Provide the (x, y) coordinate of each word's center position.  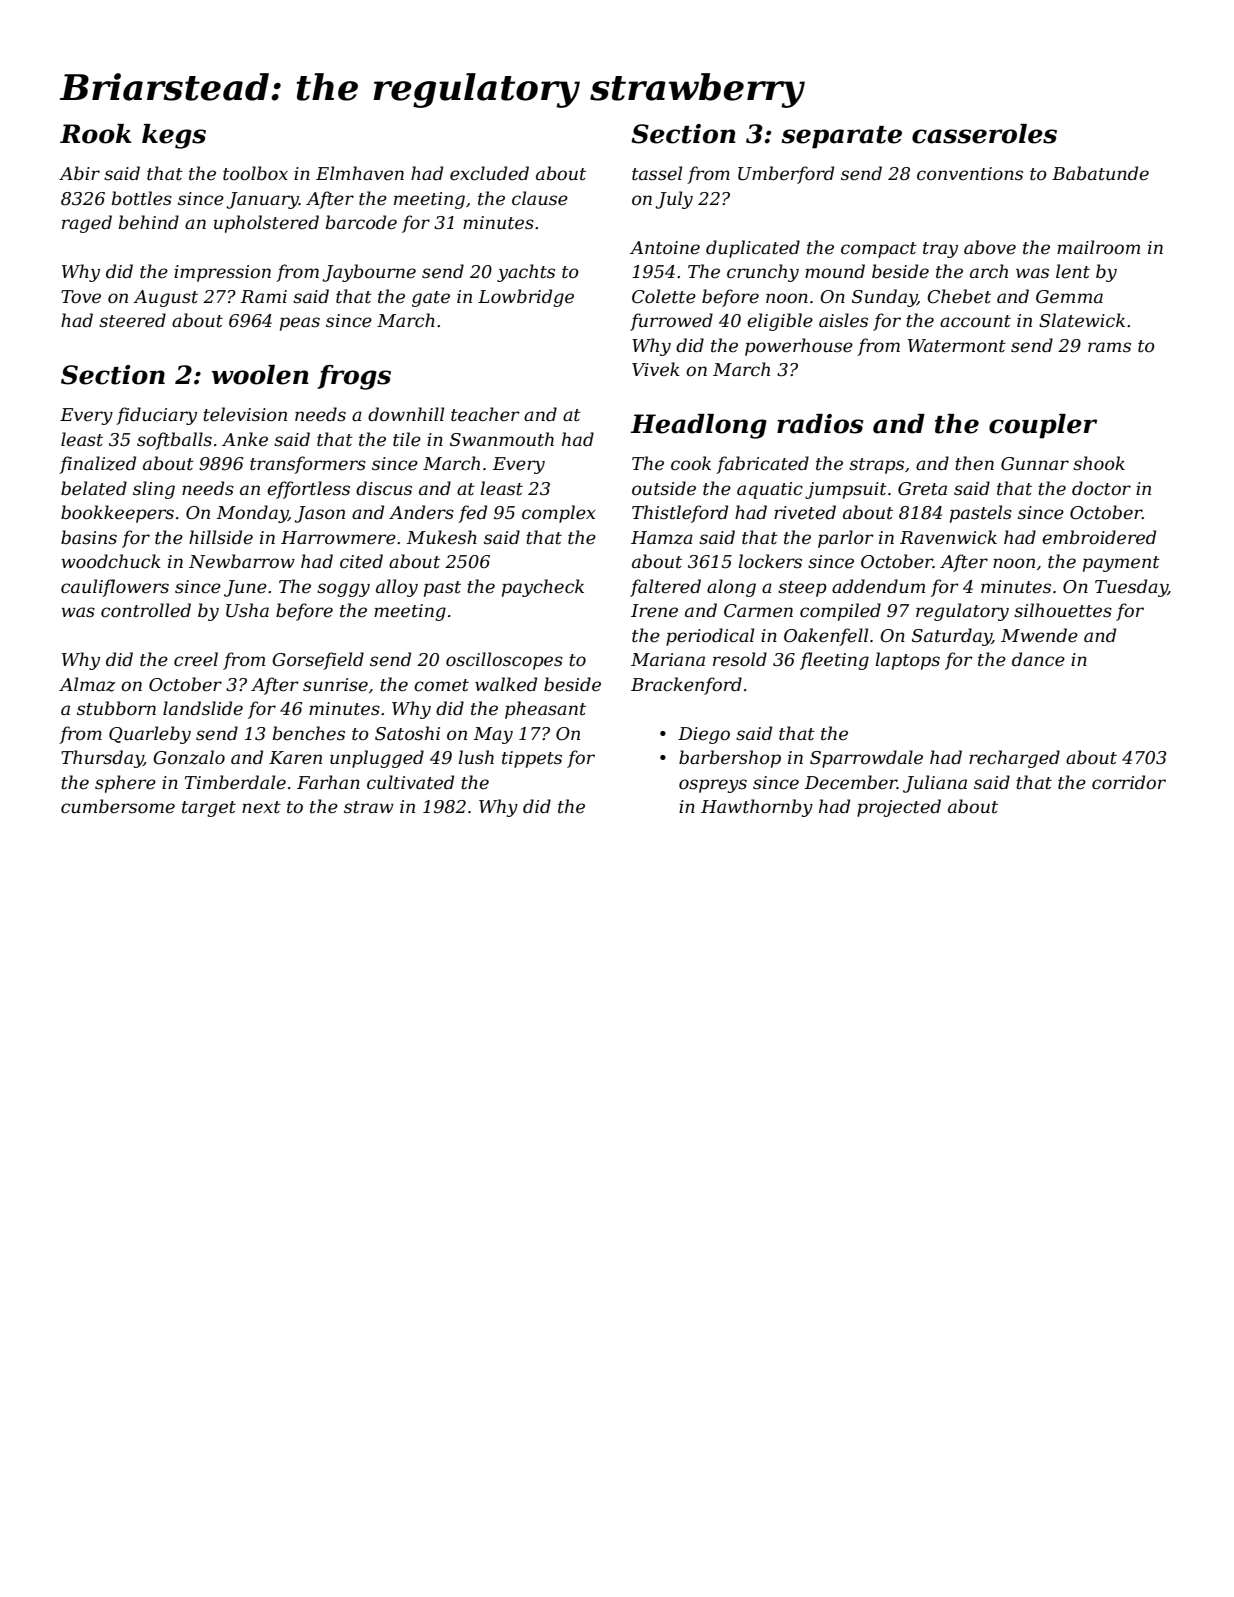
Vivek (656, 369)
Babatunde (1100, 173)
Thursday (102, 759)
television (245, 414)
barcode (361, 222)
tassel (657, 173)
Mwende (1039, 635)
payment (1121, 564)
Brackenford (686, 686)
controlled (146, 610)
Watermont (957, 346)
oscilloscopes (504, 661)
